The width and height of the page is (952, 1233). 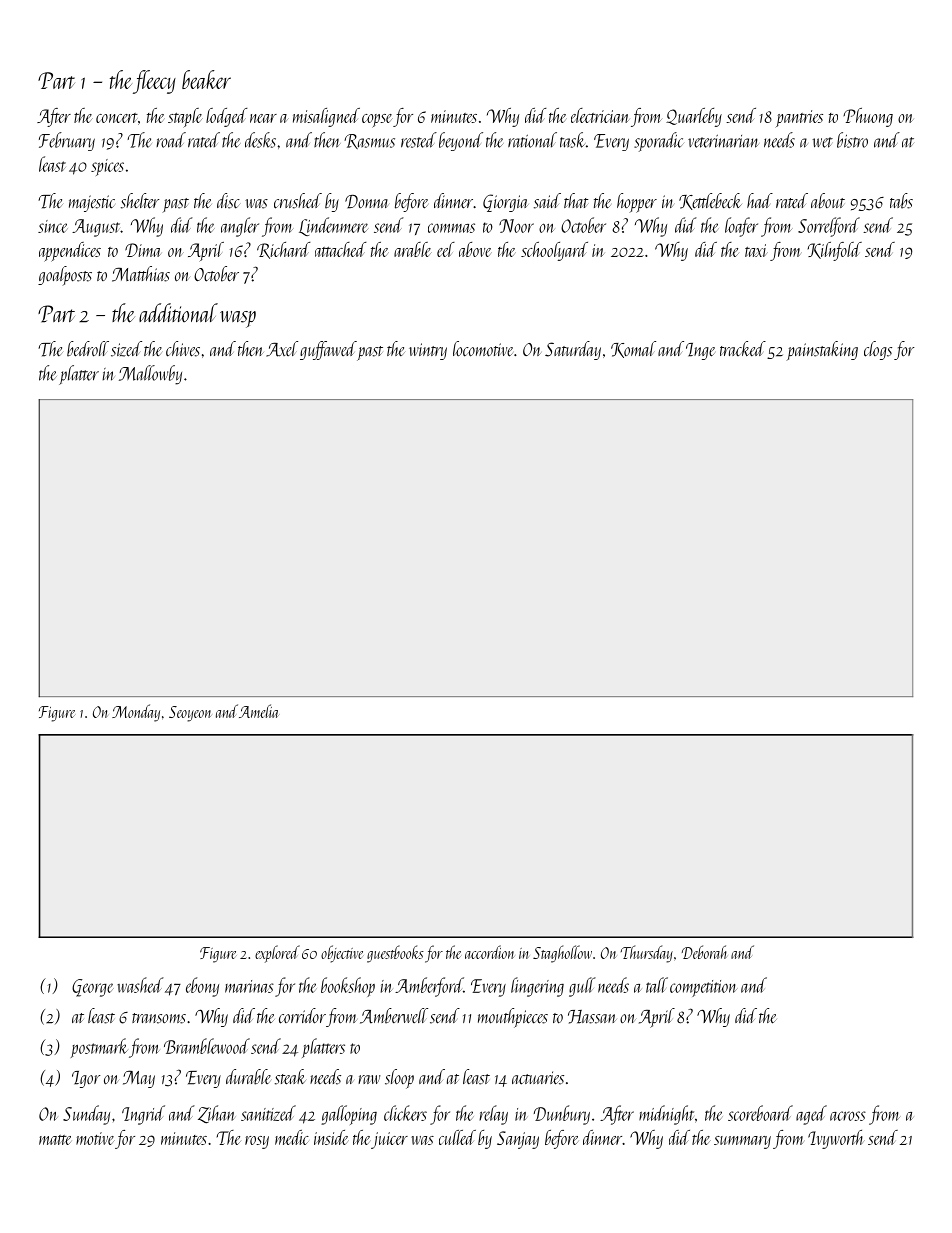 What do you see at coordinates (206, 79) in the page?
I see `beaker` at bounding box center [206, 79].
